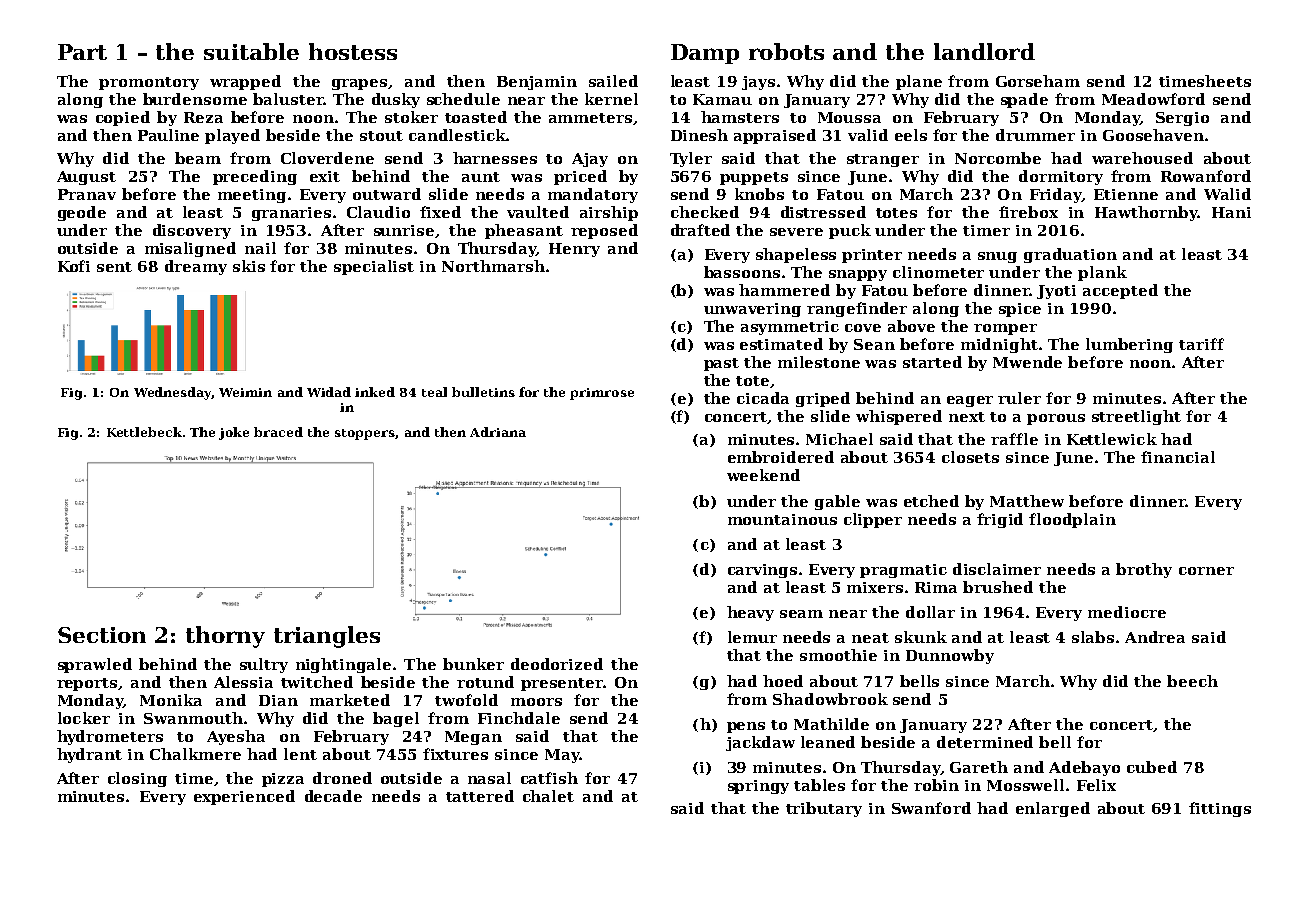  What do you see at coordinates (824, 809) in the document?
I see `tributary` at bounding box center [824, 809].
